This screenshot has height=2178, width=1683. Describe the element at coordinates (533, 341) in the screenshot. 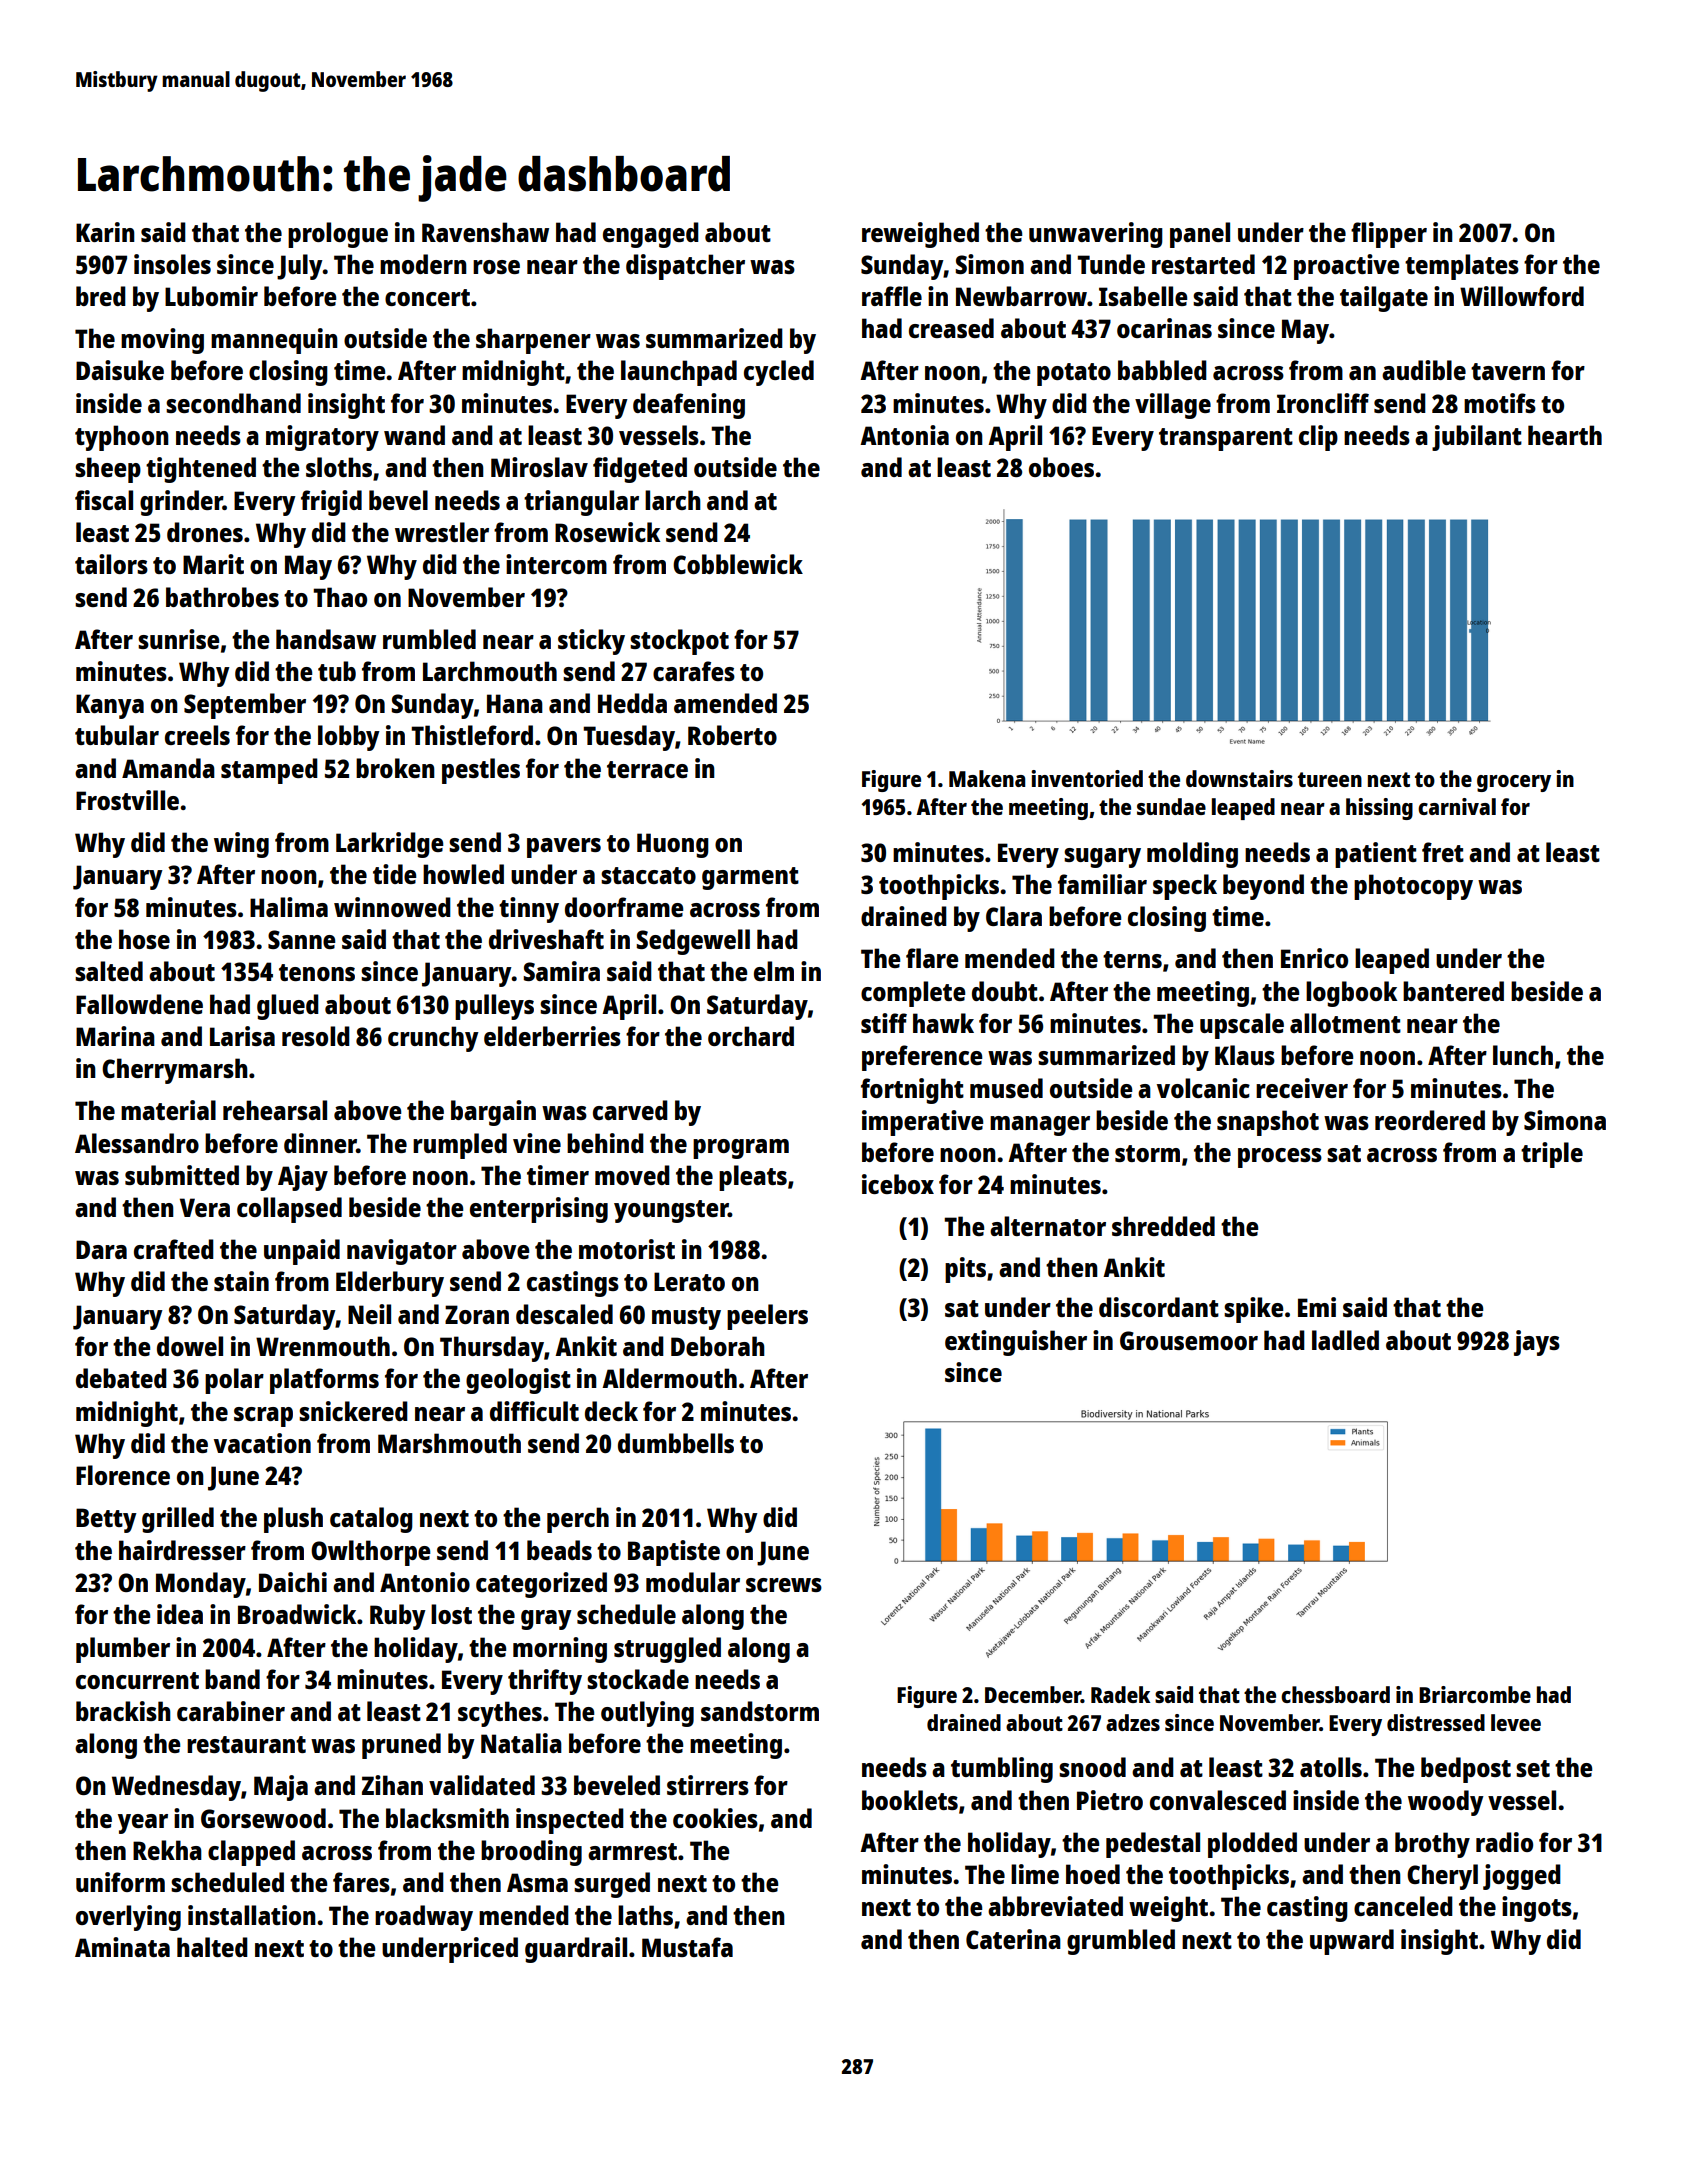

I see `sharpener` at that location.
